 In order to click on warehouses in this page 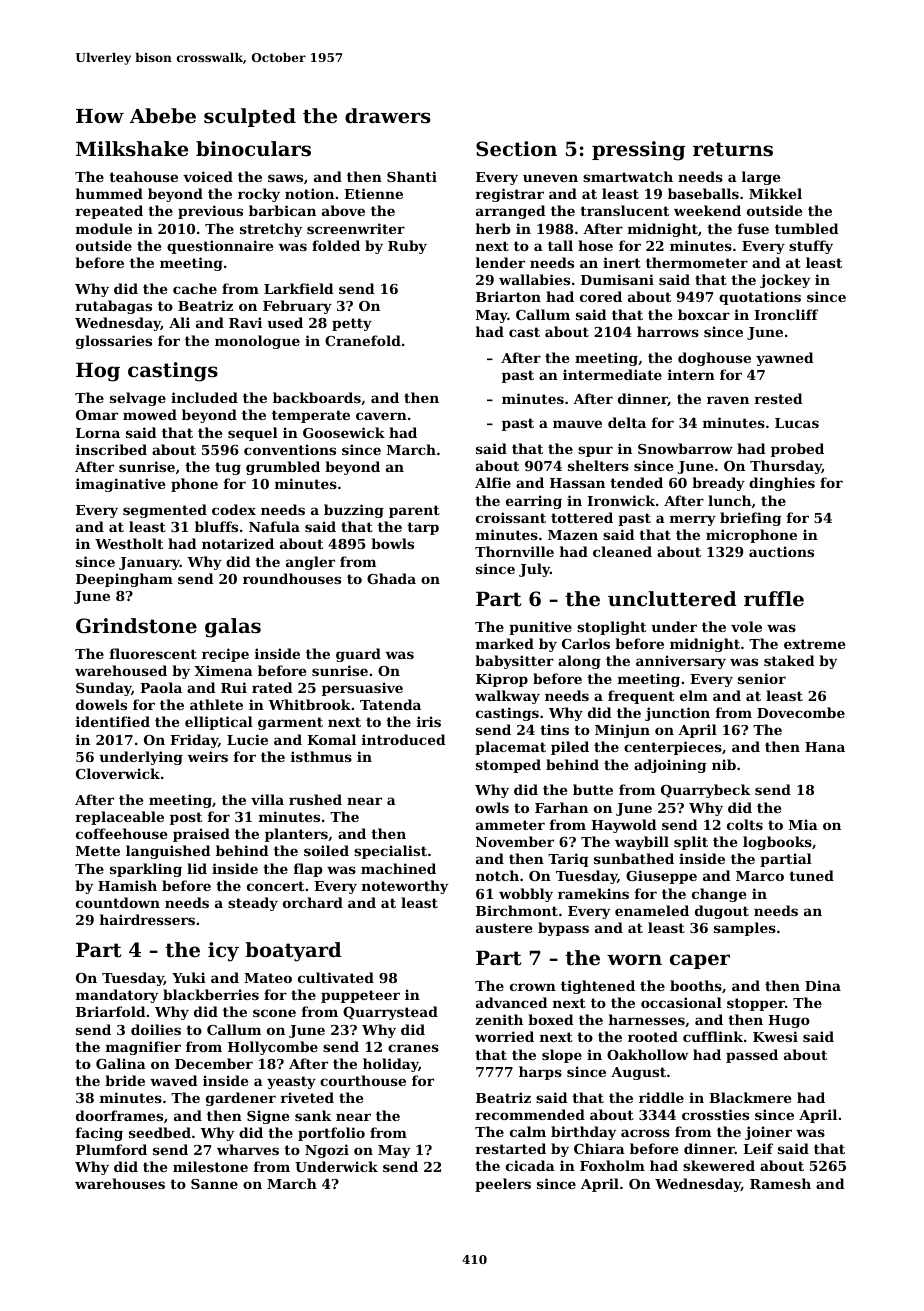, I will do `click(120, 1183)`.
